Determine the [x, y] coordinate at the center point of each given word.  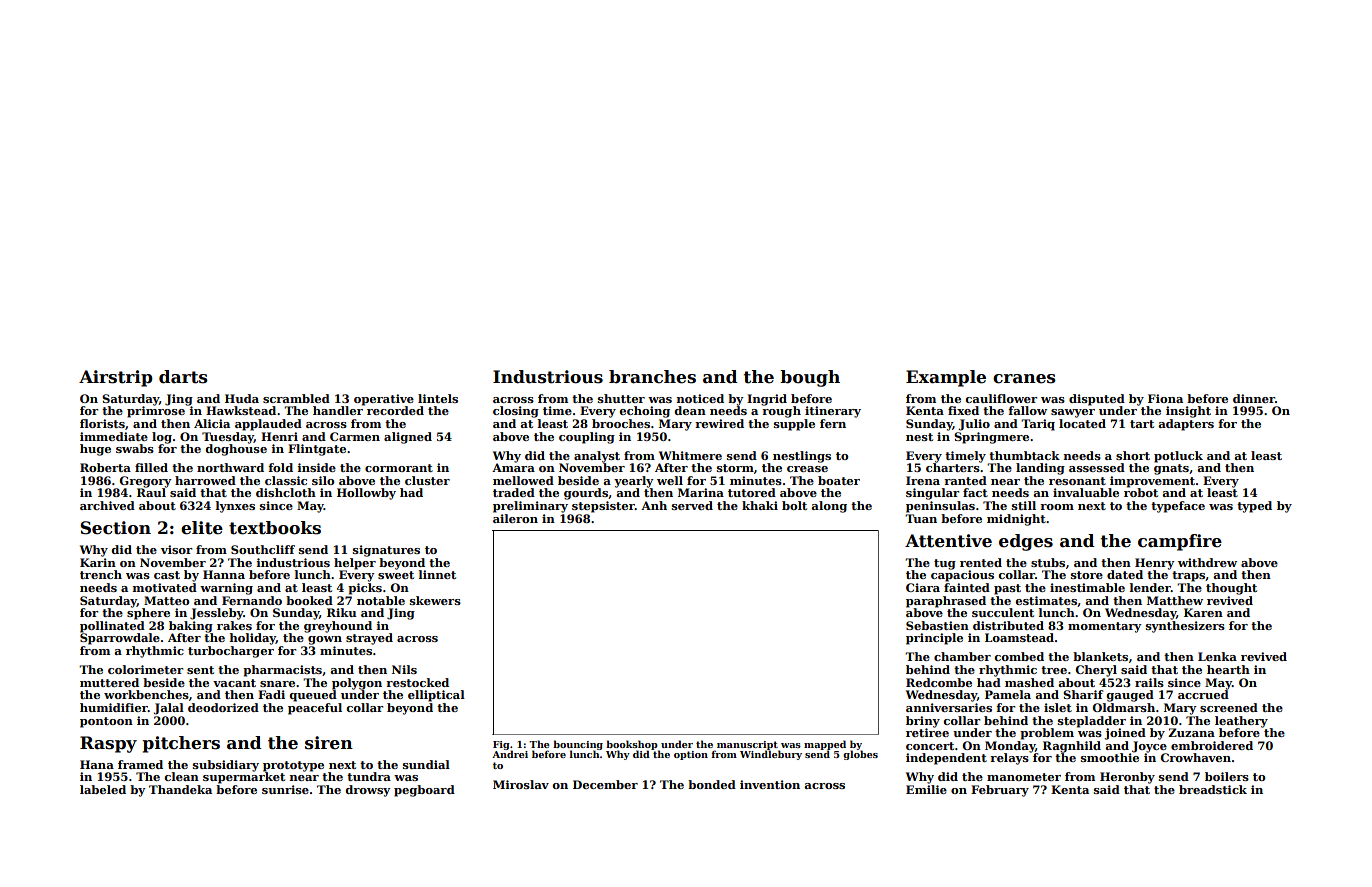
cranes [1024, 379]
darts [183, 377]
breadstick [1213, 789]
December [605, 784]
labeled [103, 789]
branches [652, 377]
